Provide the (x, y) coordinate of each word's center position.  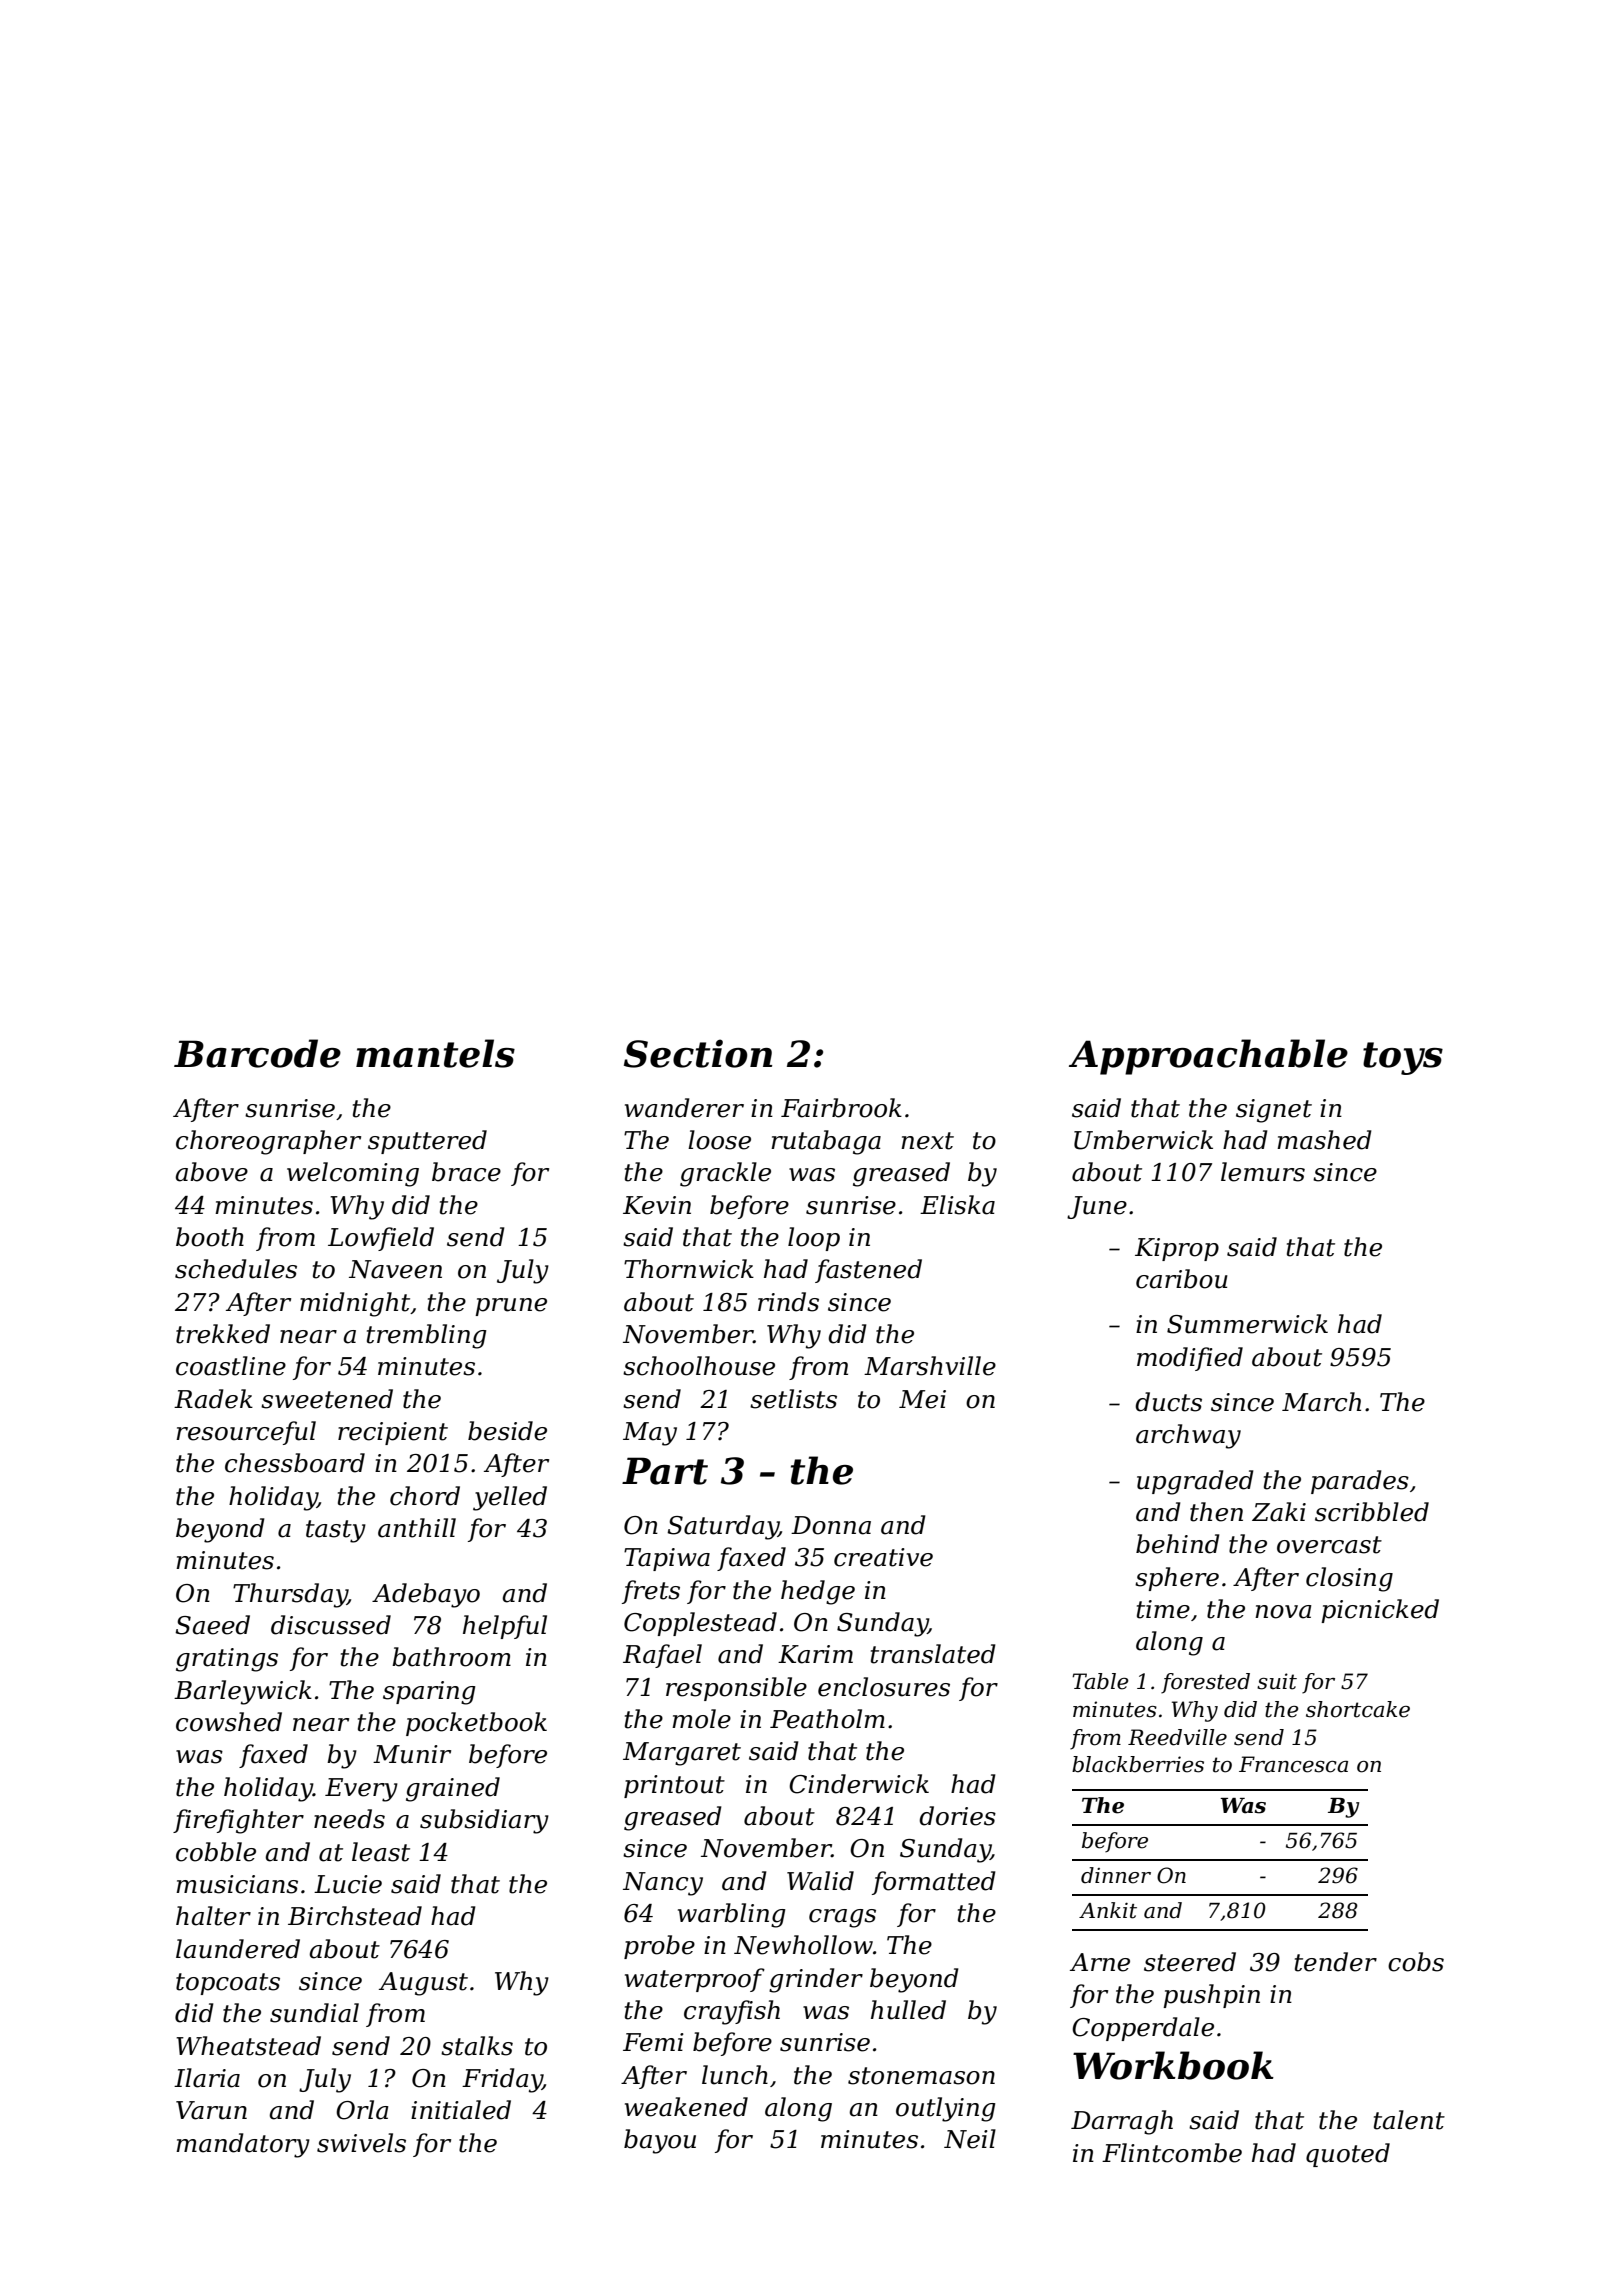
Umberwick (1143, 1140)
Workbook (1173, 2065)
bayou (660, 2141)
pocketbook (476, 1724)
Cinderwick (859, 1784)
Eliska (957, 1205)
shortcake (1358, 1709)
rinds (788, 1302)
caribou (1182, 1279)
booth (210, 1237)
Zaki (1279, 1512)
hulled (908, 2010)
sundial (314, 2013)
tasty (336, 1531)
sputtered (427, 1142)
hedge (818, 1592)
